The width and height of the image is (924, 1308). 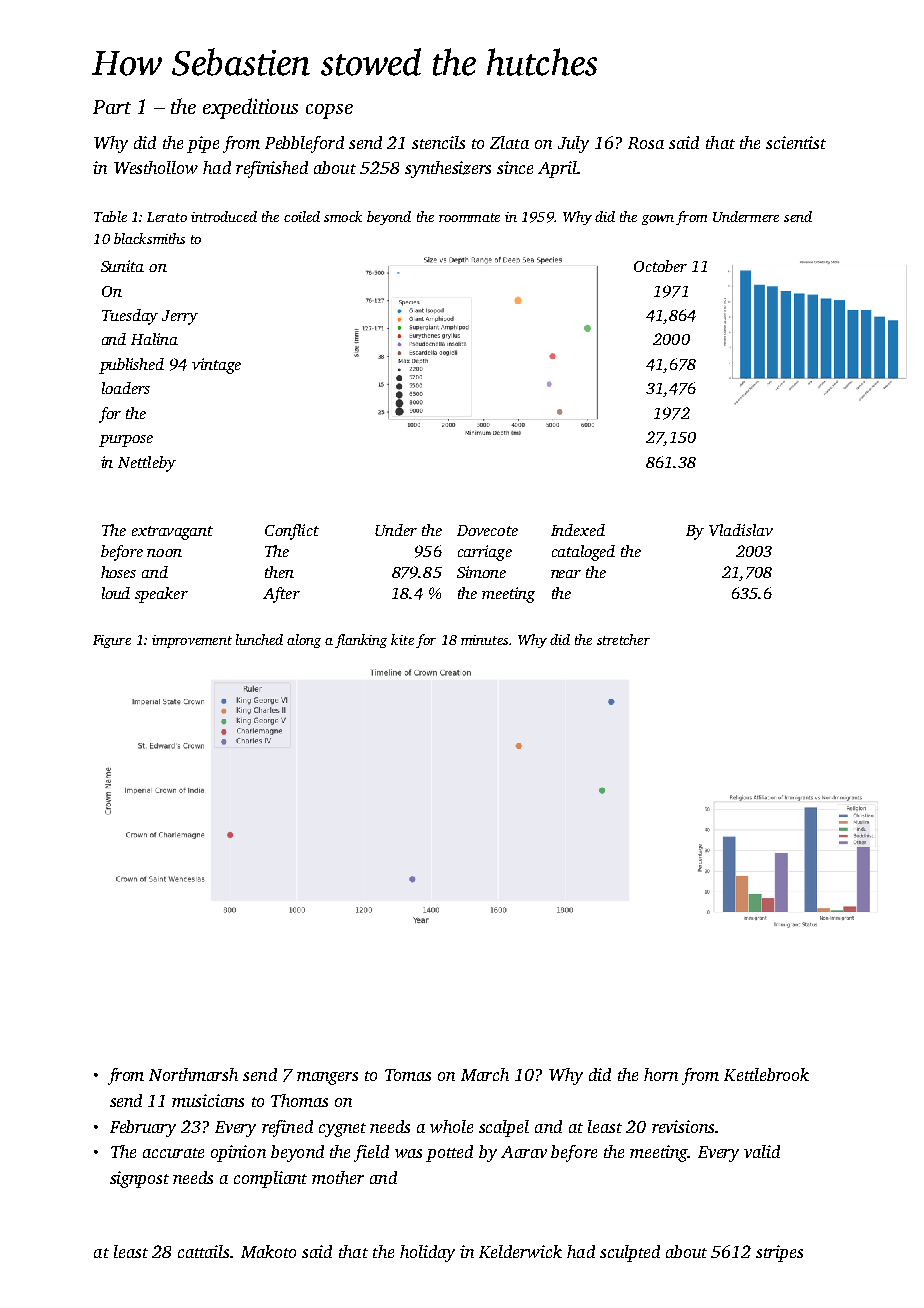 I want to click on Vladislav, so click(x=741, y=530).
